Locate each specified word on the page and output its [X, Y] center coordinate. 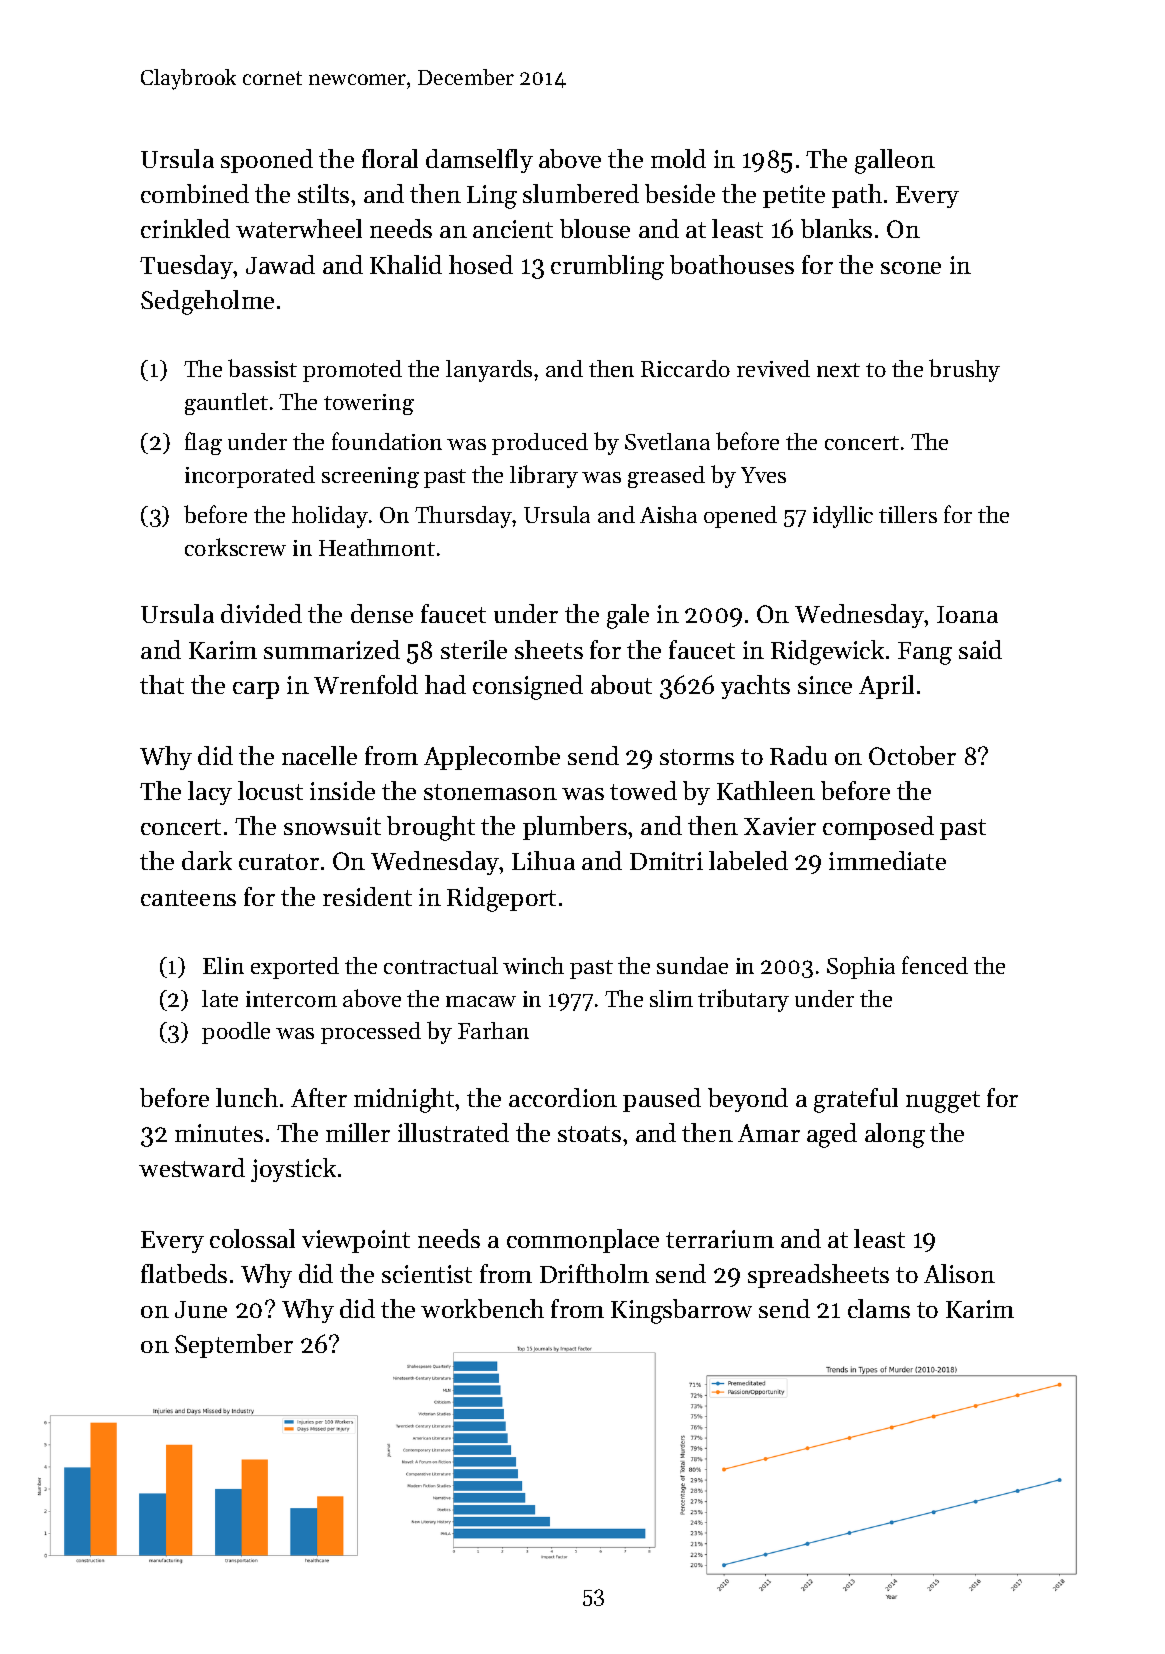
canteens [188, 898]
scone [911, 268]
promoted [352, 371]
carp [256, 690]
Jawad [280, 264]
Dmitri [666, 861]
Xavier [780, 826]
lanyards [489, 371]
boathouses [732, 264]
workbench [482, 1308]
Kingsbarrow [681, 1311]
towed [643, 790]
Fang [925, 653]
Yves [763, 475]
